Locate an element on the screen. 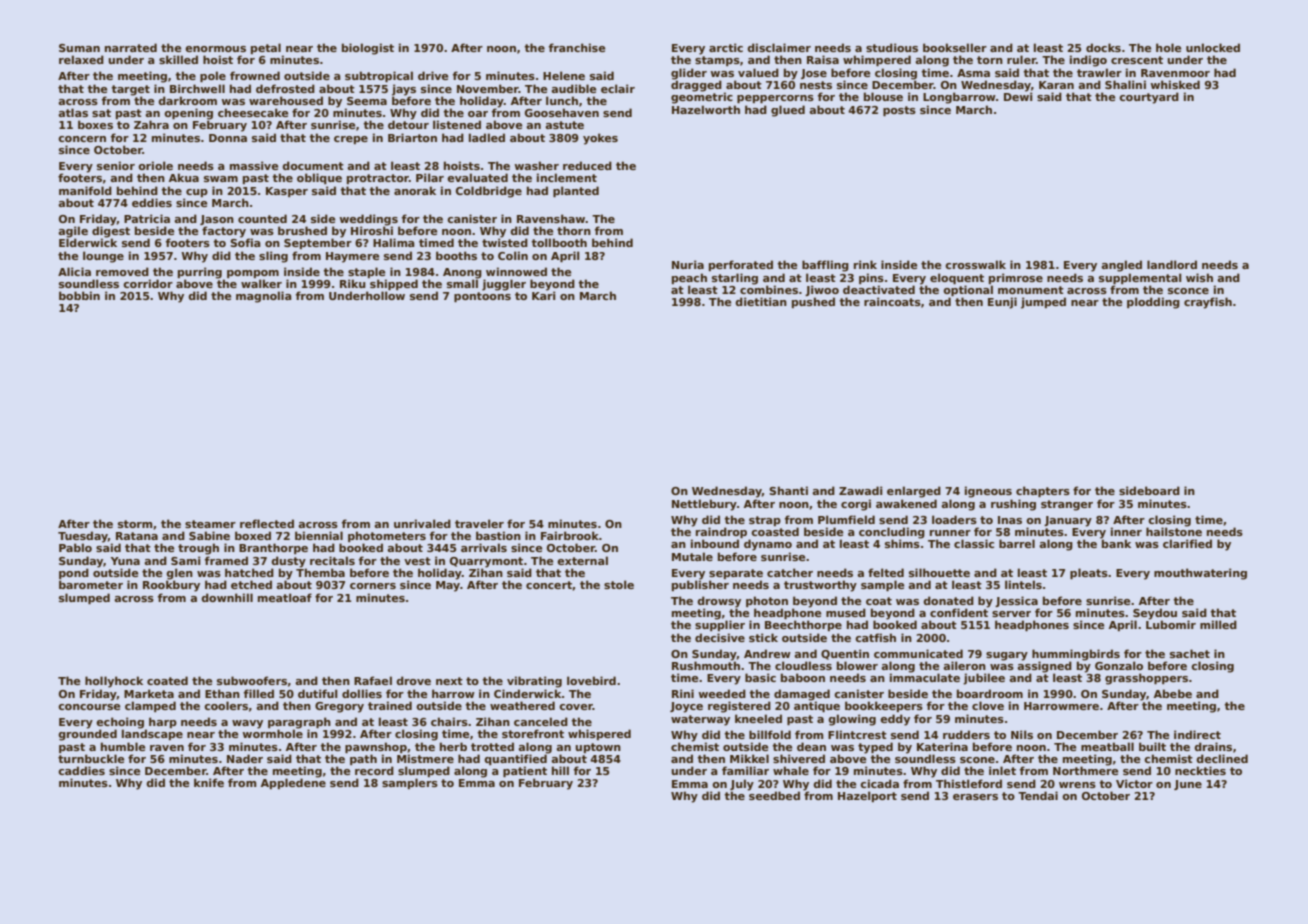 This screenshot has width=1308, height=924. baffling is located at coordinates (825, 266).
